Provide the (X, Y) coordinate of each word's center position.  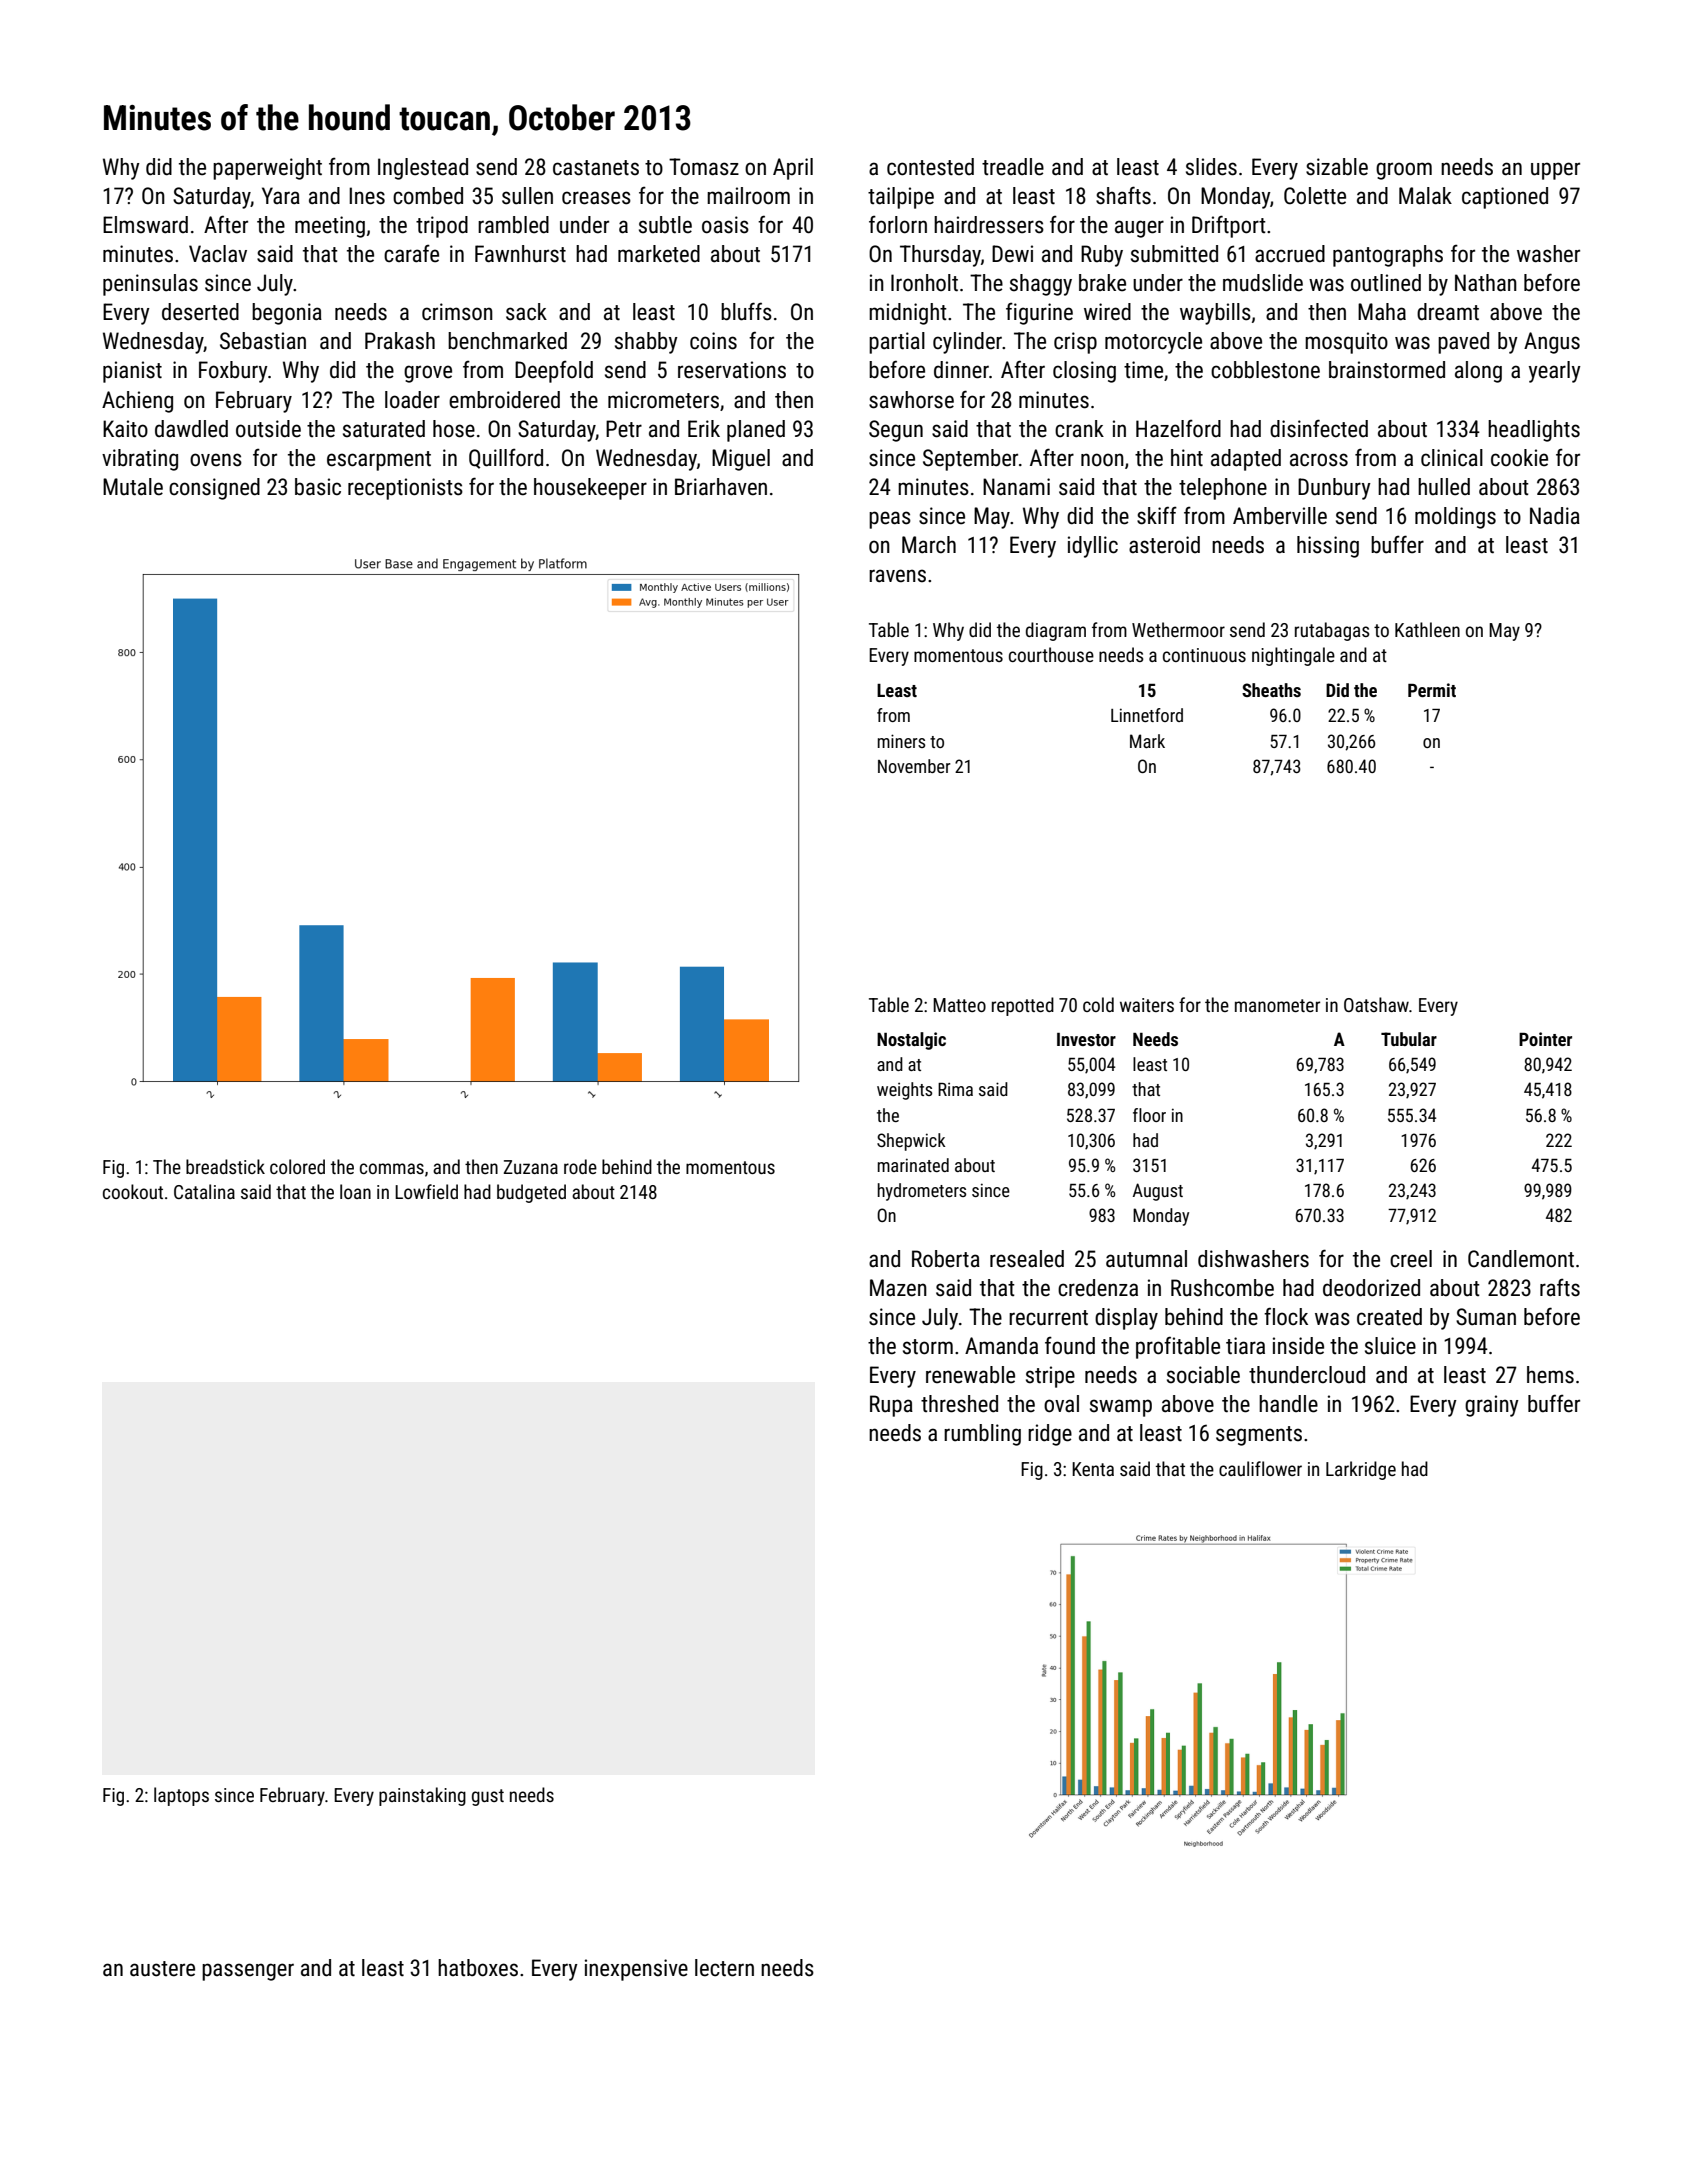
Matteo (959, 1005)
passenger (248, 1972)
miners (901, 741)
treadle (1013, 167)
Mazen (898, 1288)
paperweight (267, 169)
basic (318, 487)
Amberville (1280, 516)
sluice (1390, 1346)
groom (1404, 171)
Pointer (1545, 1039)
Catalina (204, 1191)
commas (392, 1168)
